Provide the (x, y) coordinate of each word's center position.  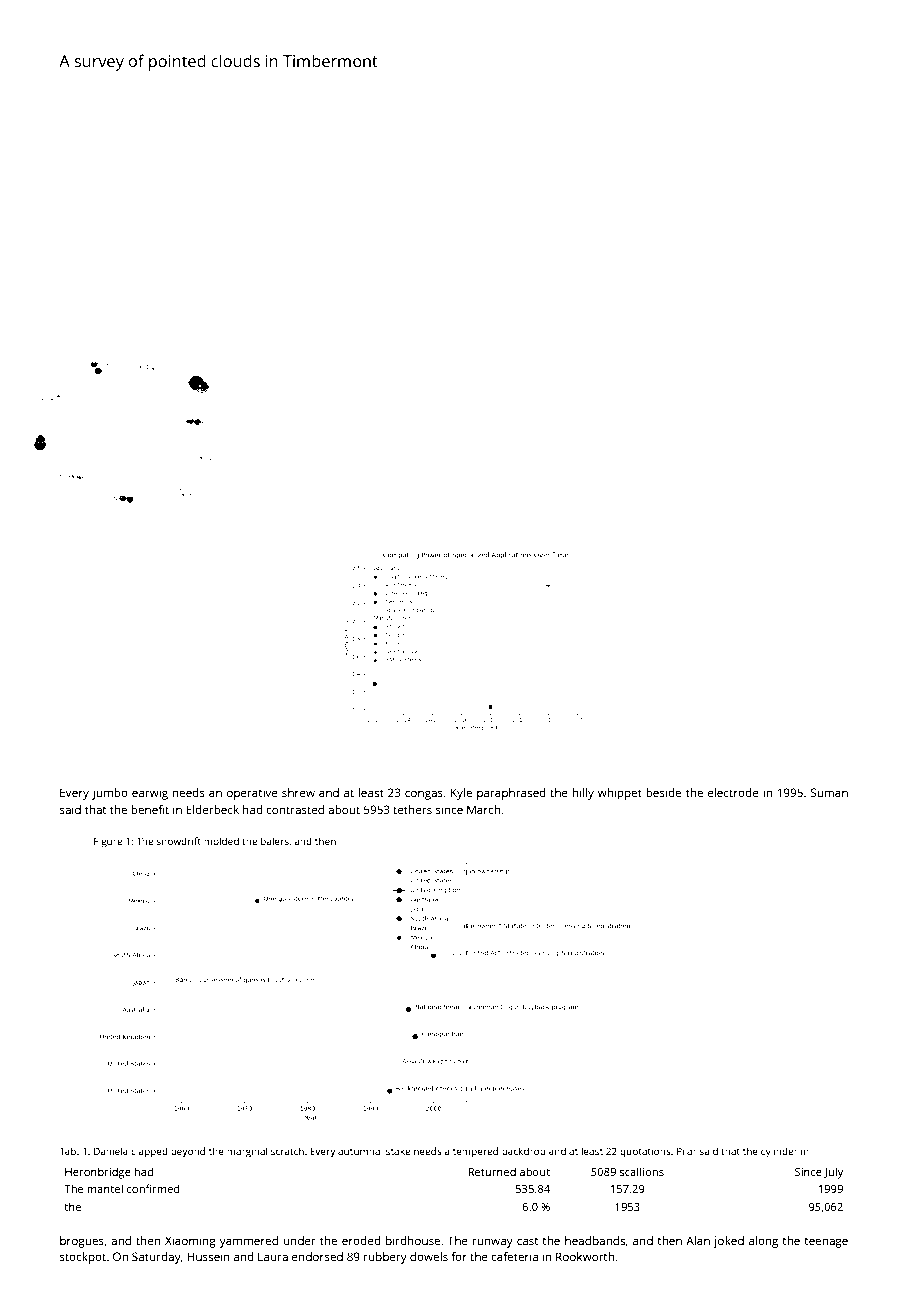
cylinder (779, 1152)
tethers (412, 809)
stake (398, 1151)
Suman (829, 792)
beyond (188, 1152)
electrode (733, 792)
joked (729, 1242)
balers (275, 841)
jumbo (110, 794)
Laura (273, 1256)
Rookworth (585, 1256)
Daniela (111, 1151)
